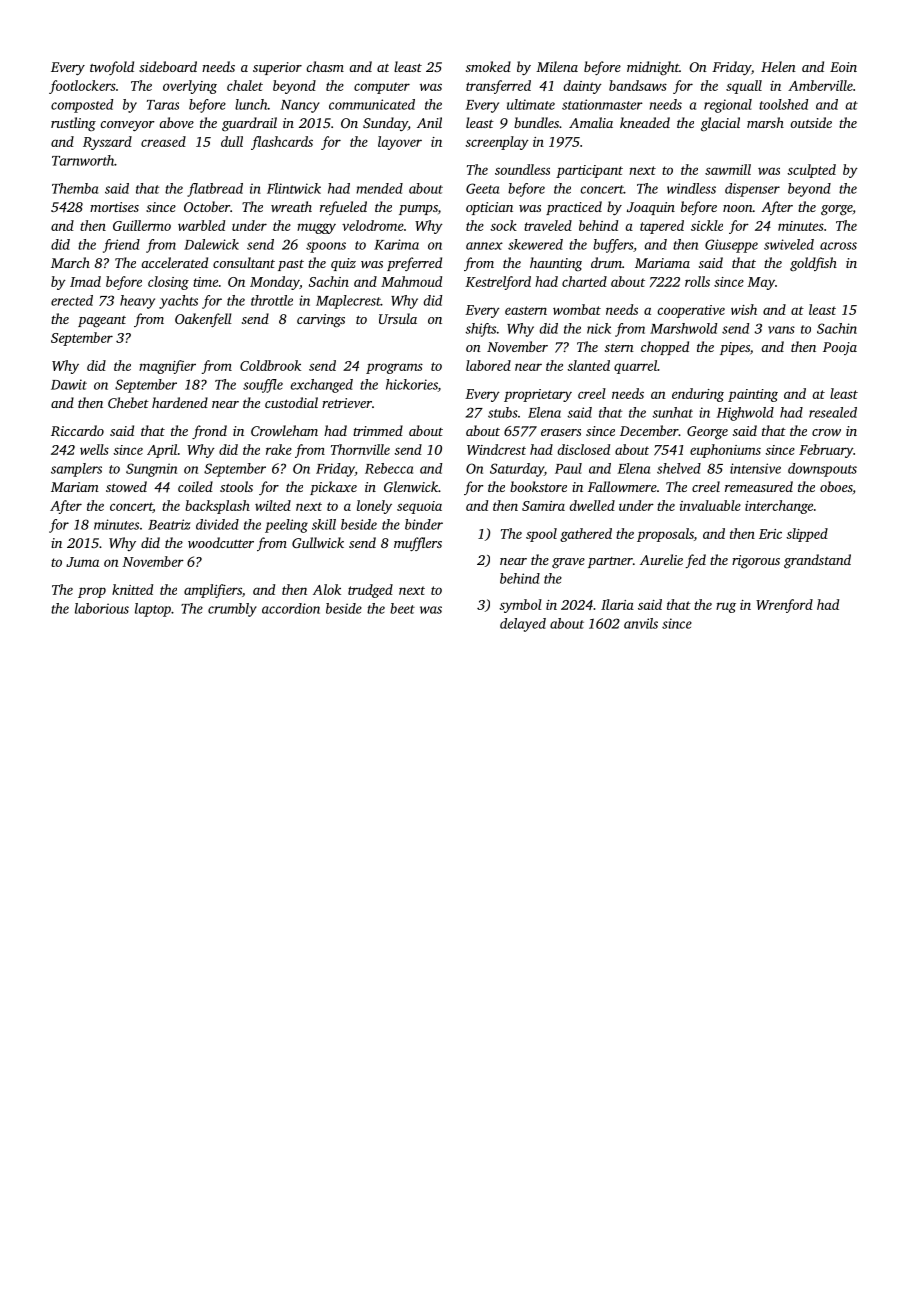  What do you see at coordinates (728, 106) in the screenshot?
I see `regional` at bounding box center [728, 106].
